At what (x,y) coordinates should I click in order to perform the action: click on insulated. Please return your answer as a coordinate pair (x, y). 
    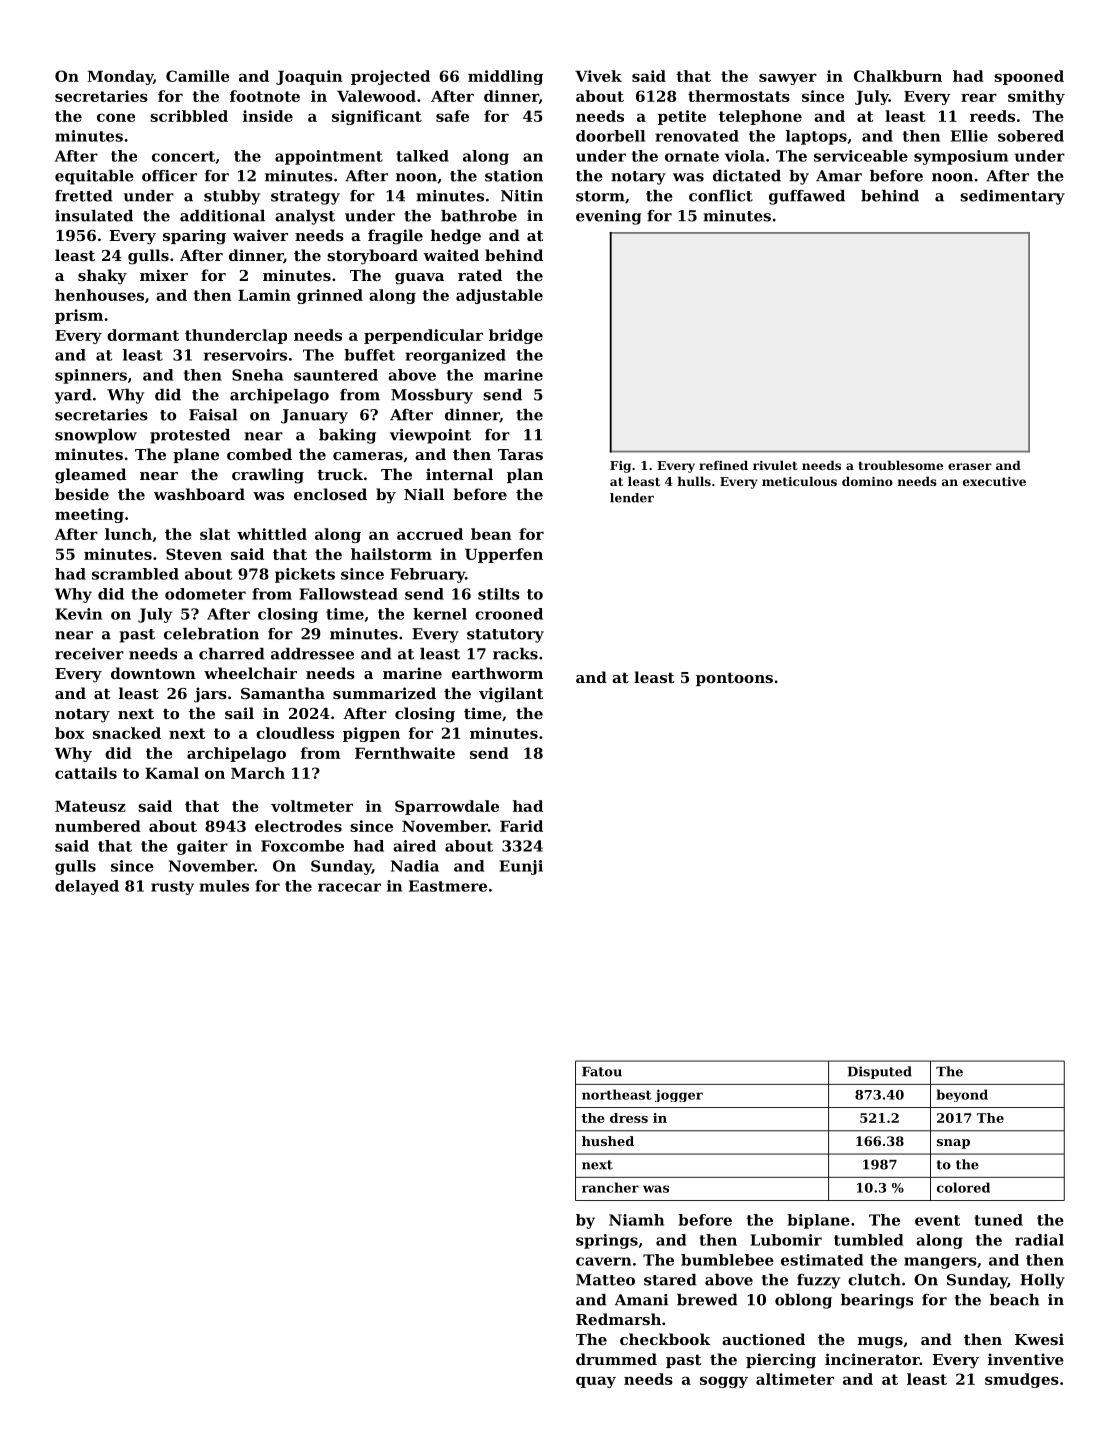
    Looking at the image, I should click on (94, 216).
